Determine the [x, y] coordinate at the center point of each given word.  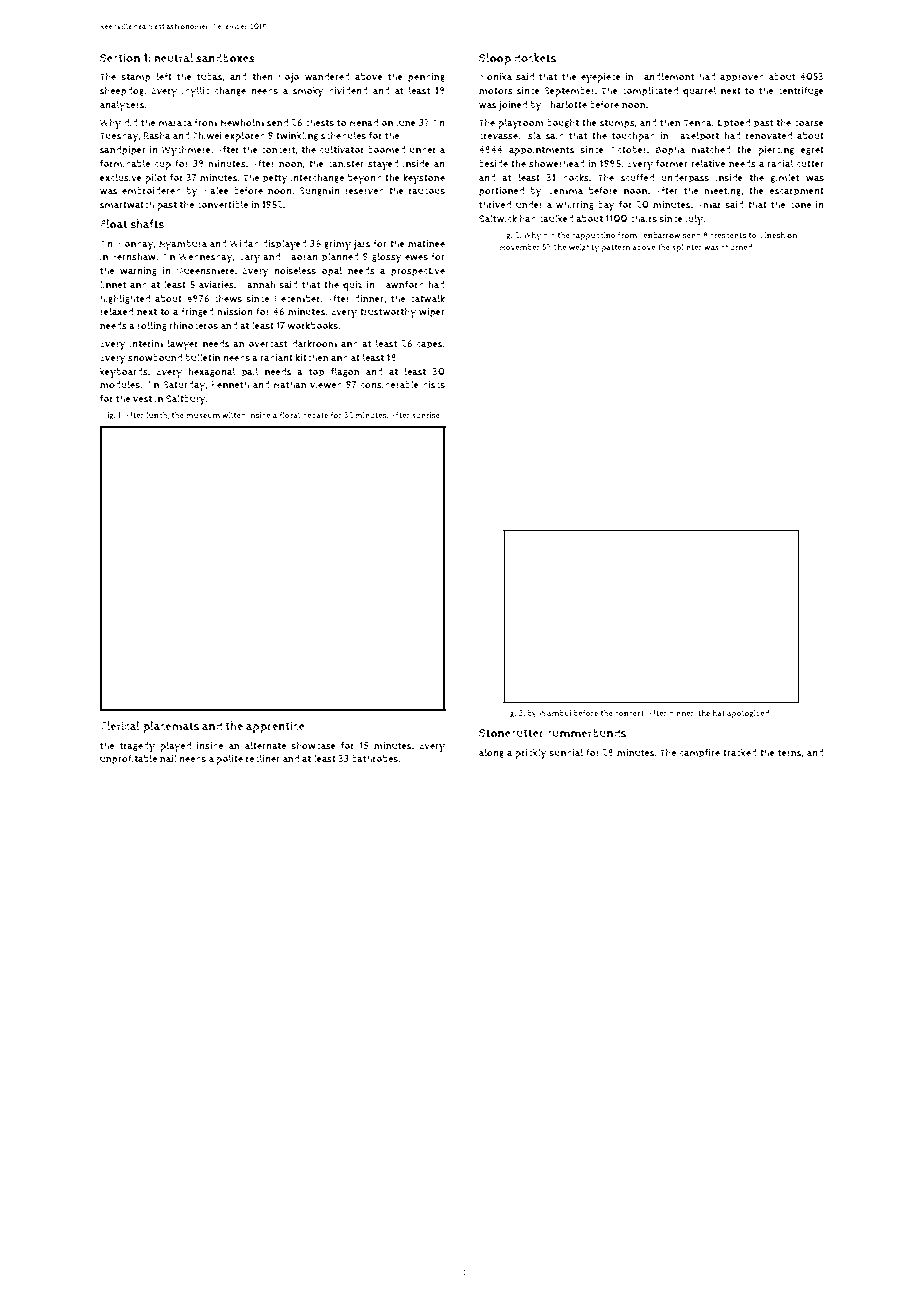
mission [235, 312]
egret [812, 150]
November [520, 247]
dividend [348, 90]
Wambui [555, 713]
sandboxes [225, 58]
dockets [535, 58]
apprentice [275, 727]
